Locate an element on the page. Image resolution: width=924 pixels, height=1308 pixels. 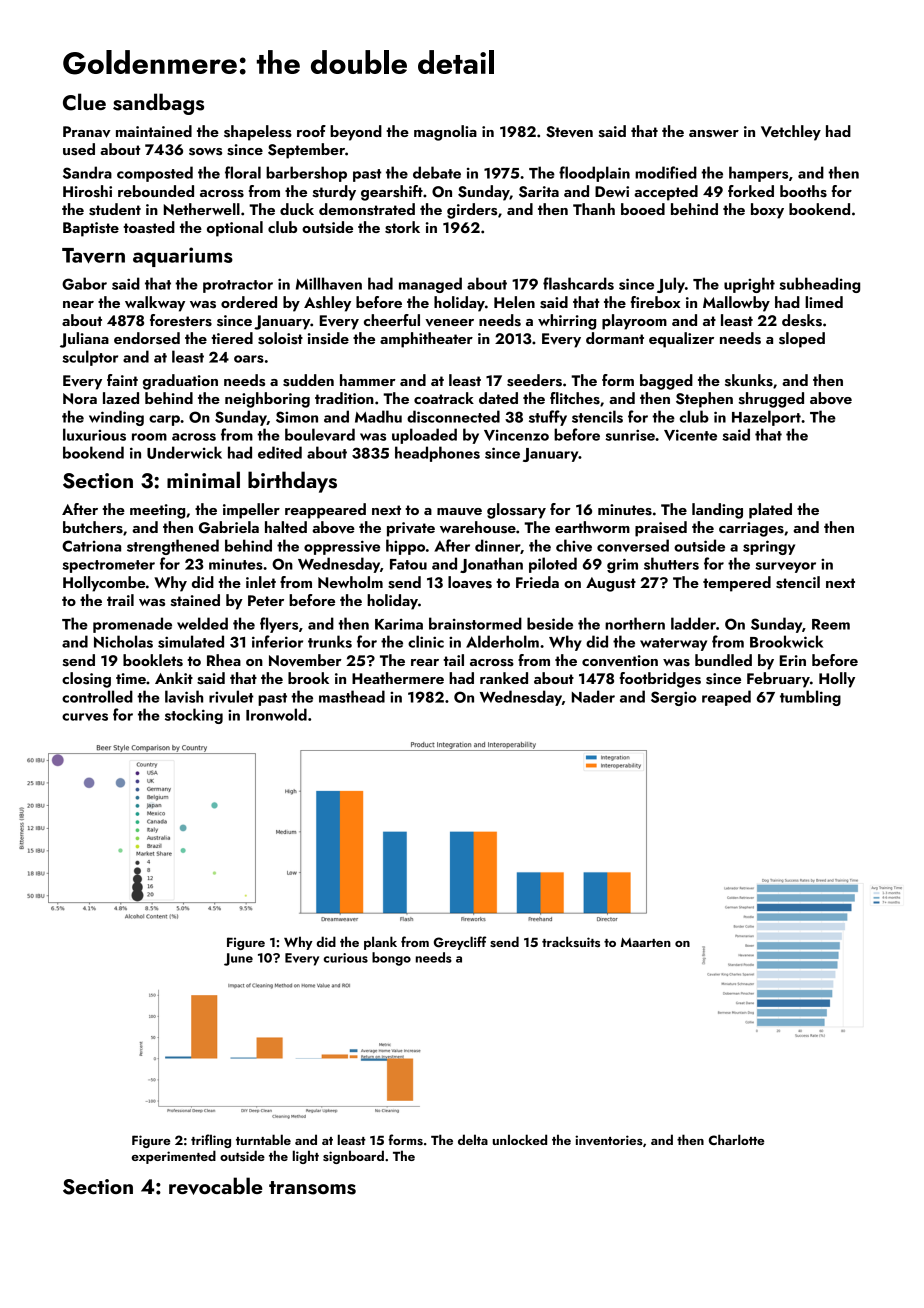
sandbags is located at coordinates (158, 104).
